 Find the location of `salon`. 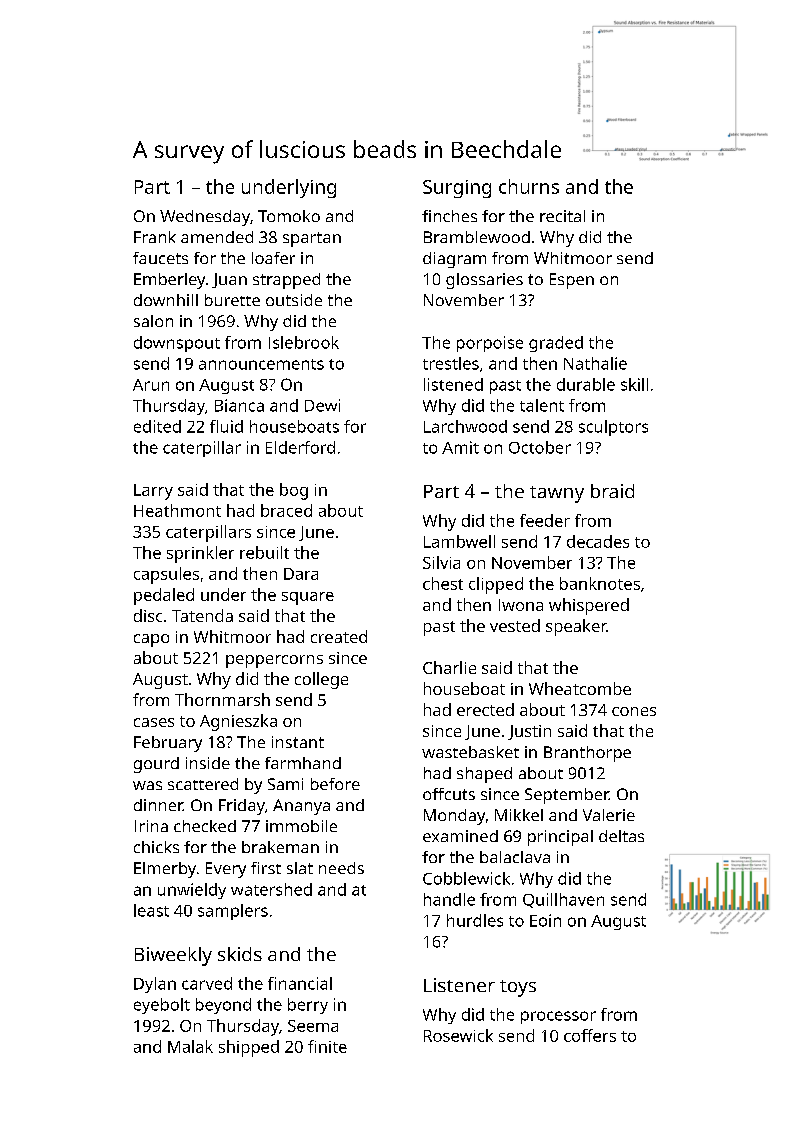

salon is located at coordinates (153, 321).
